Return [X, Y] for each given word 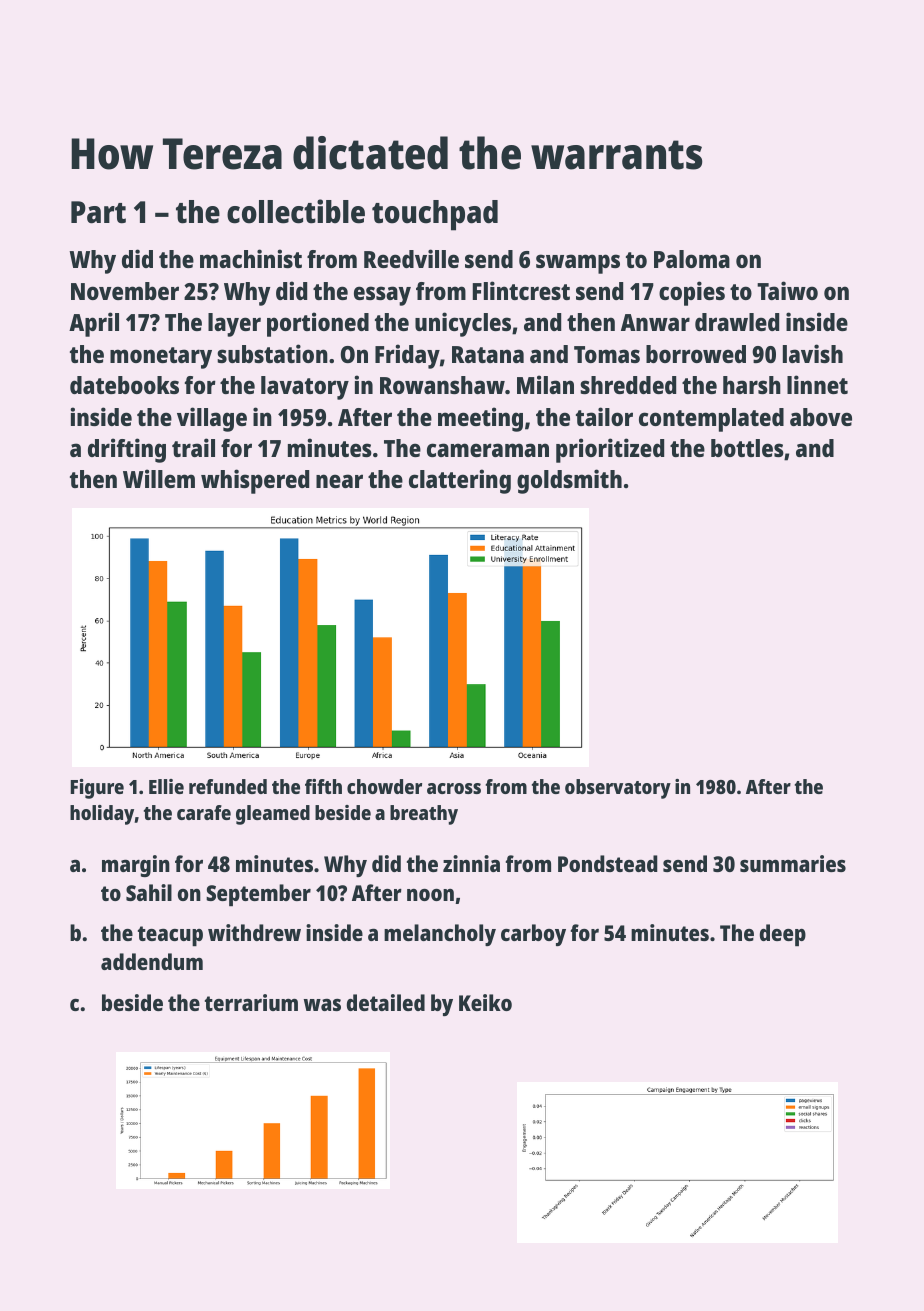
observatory [618, 789]
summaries [793, 863]
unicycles [463, 324]
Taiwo [787, 290]
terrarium [251, 1002]
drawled [737, 322]
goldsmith [569, 481]
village [212, 419]
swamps [578, 264]
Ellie [166, 786]
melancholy [440, 935]
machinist [251, 258]
